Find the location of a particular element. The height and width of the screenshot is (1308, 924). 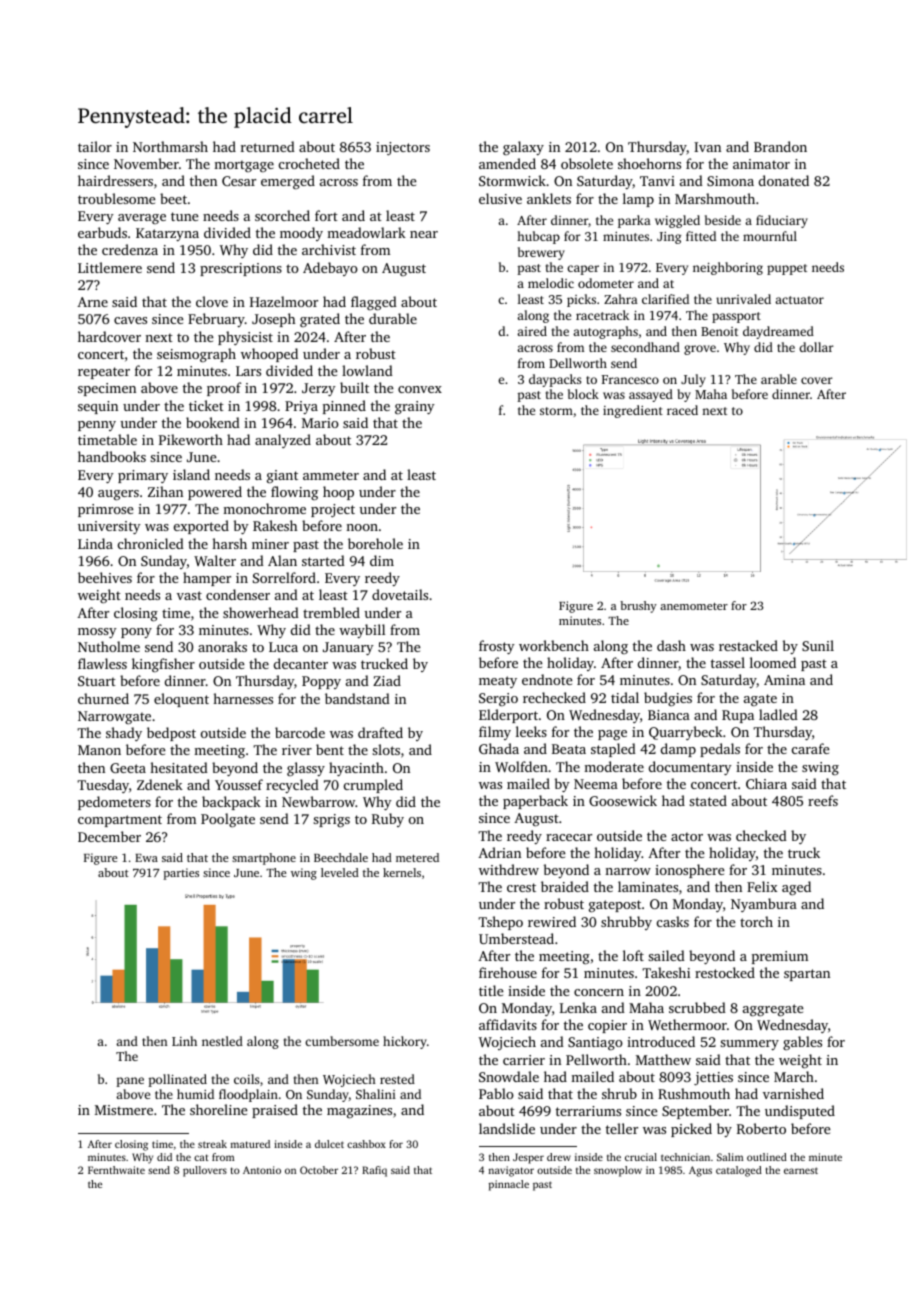

anemometer is located at coordinates (694, 606).
